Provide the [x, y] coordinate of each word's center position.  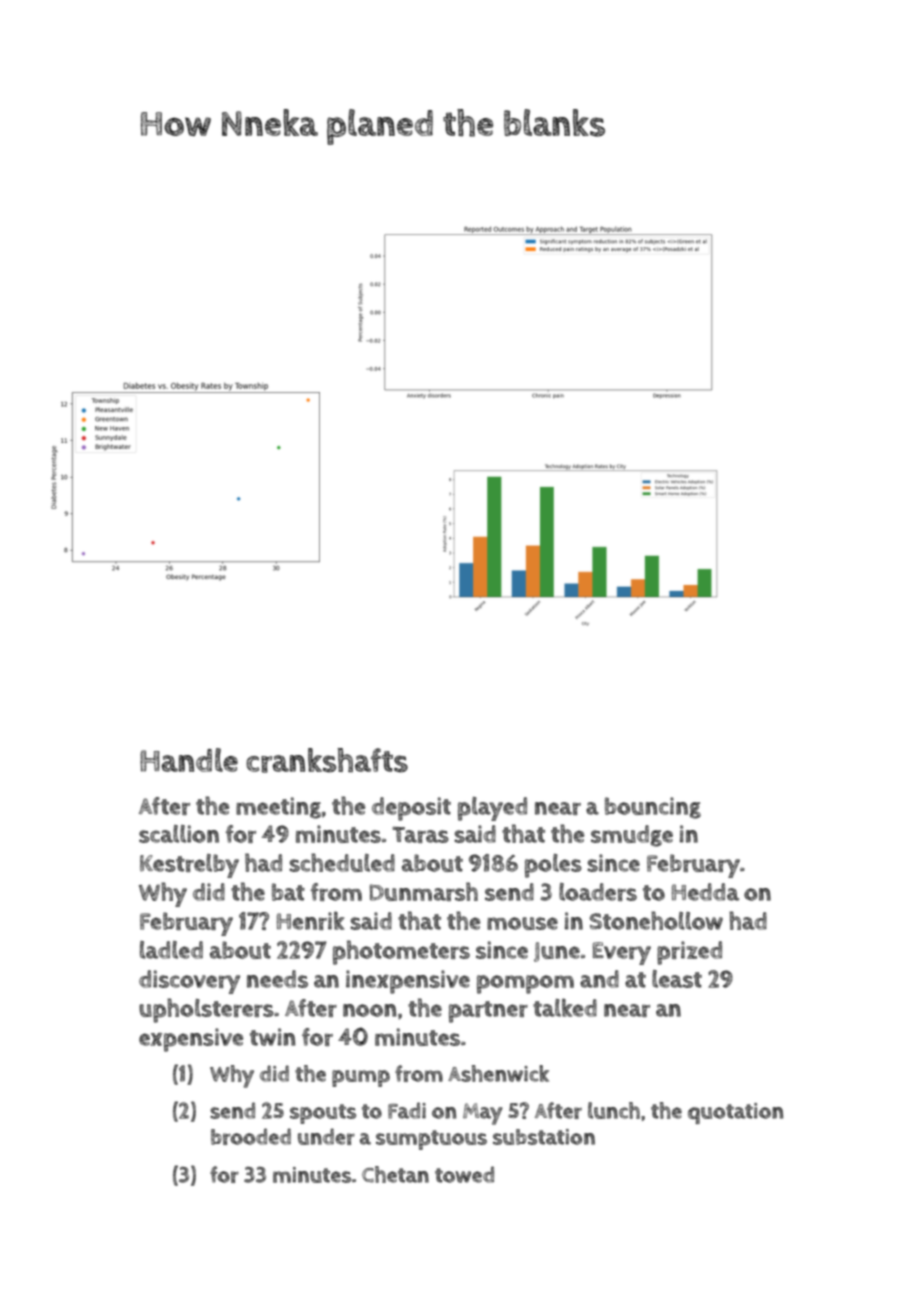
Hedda [705, 892]
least [677, 979]
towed [464, 1174]
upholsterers [206, 1010]
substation [544, 1137]
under [326, 1136]
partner [488, 1012]
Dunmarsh [424, 891]
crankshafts [327, 760]
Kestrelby [189, 866]
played [492, 809]
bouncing [653, 808]
